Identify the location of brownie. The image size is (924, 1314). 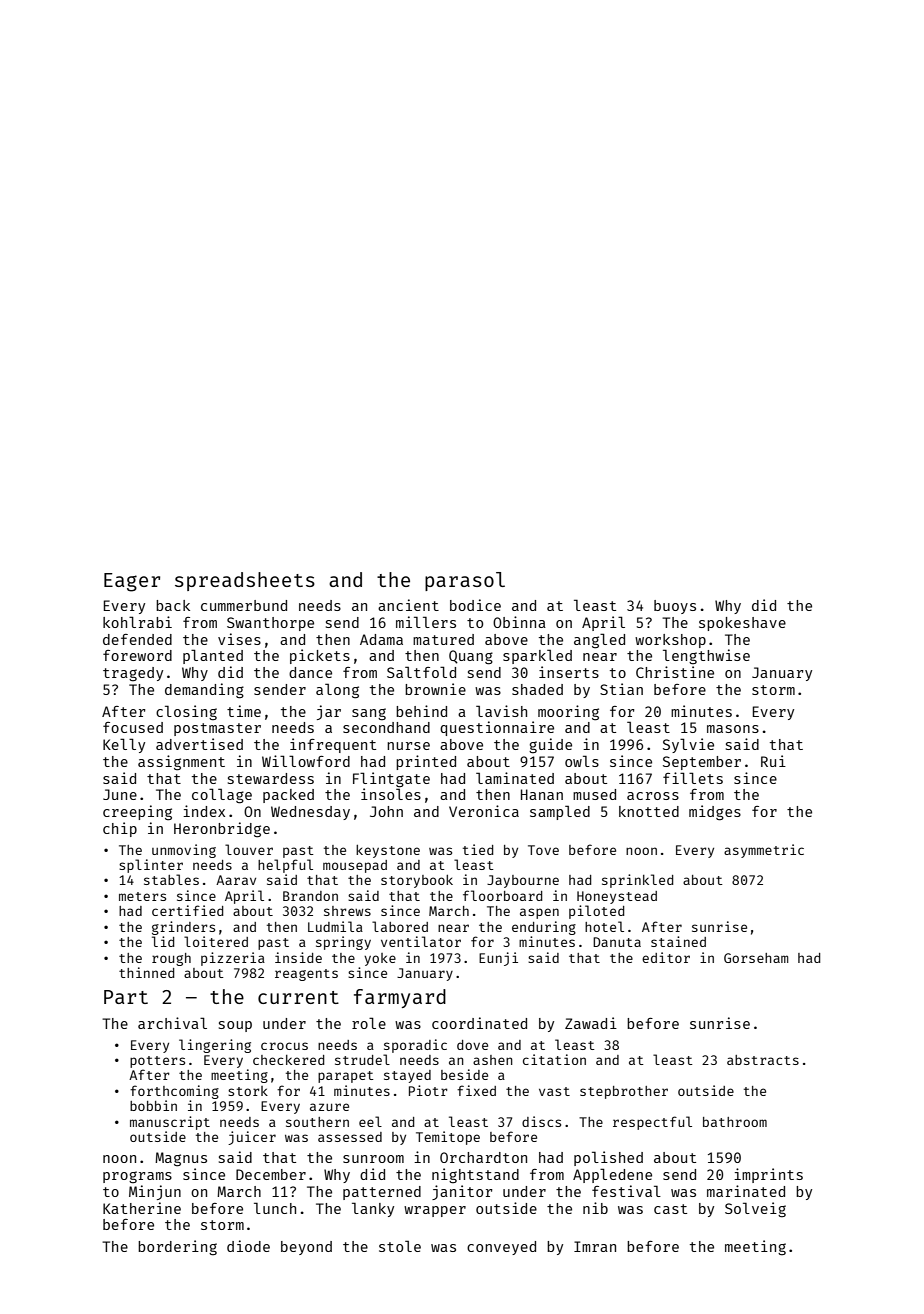
(435, 689).
